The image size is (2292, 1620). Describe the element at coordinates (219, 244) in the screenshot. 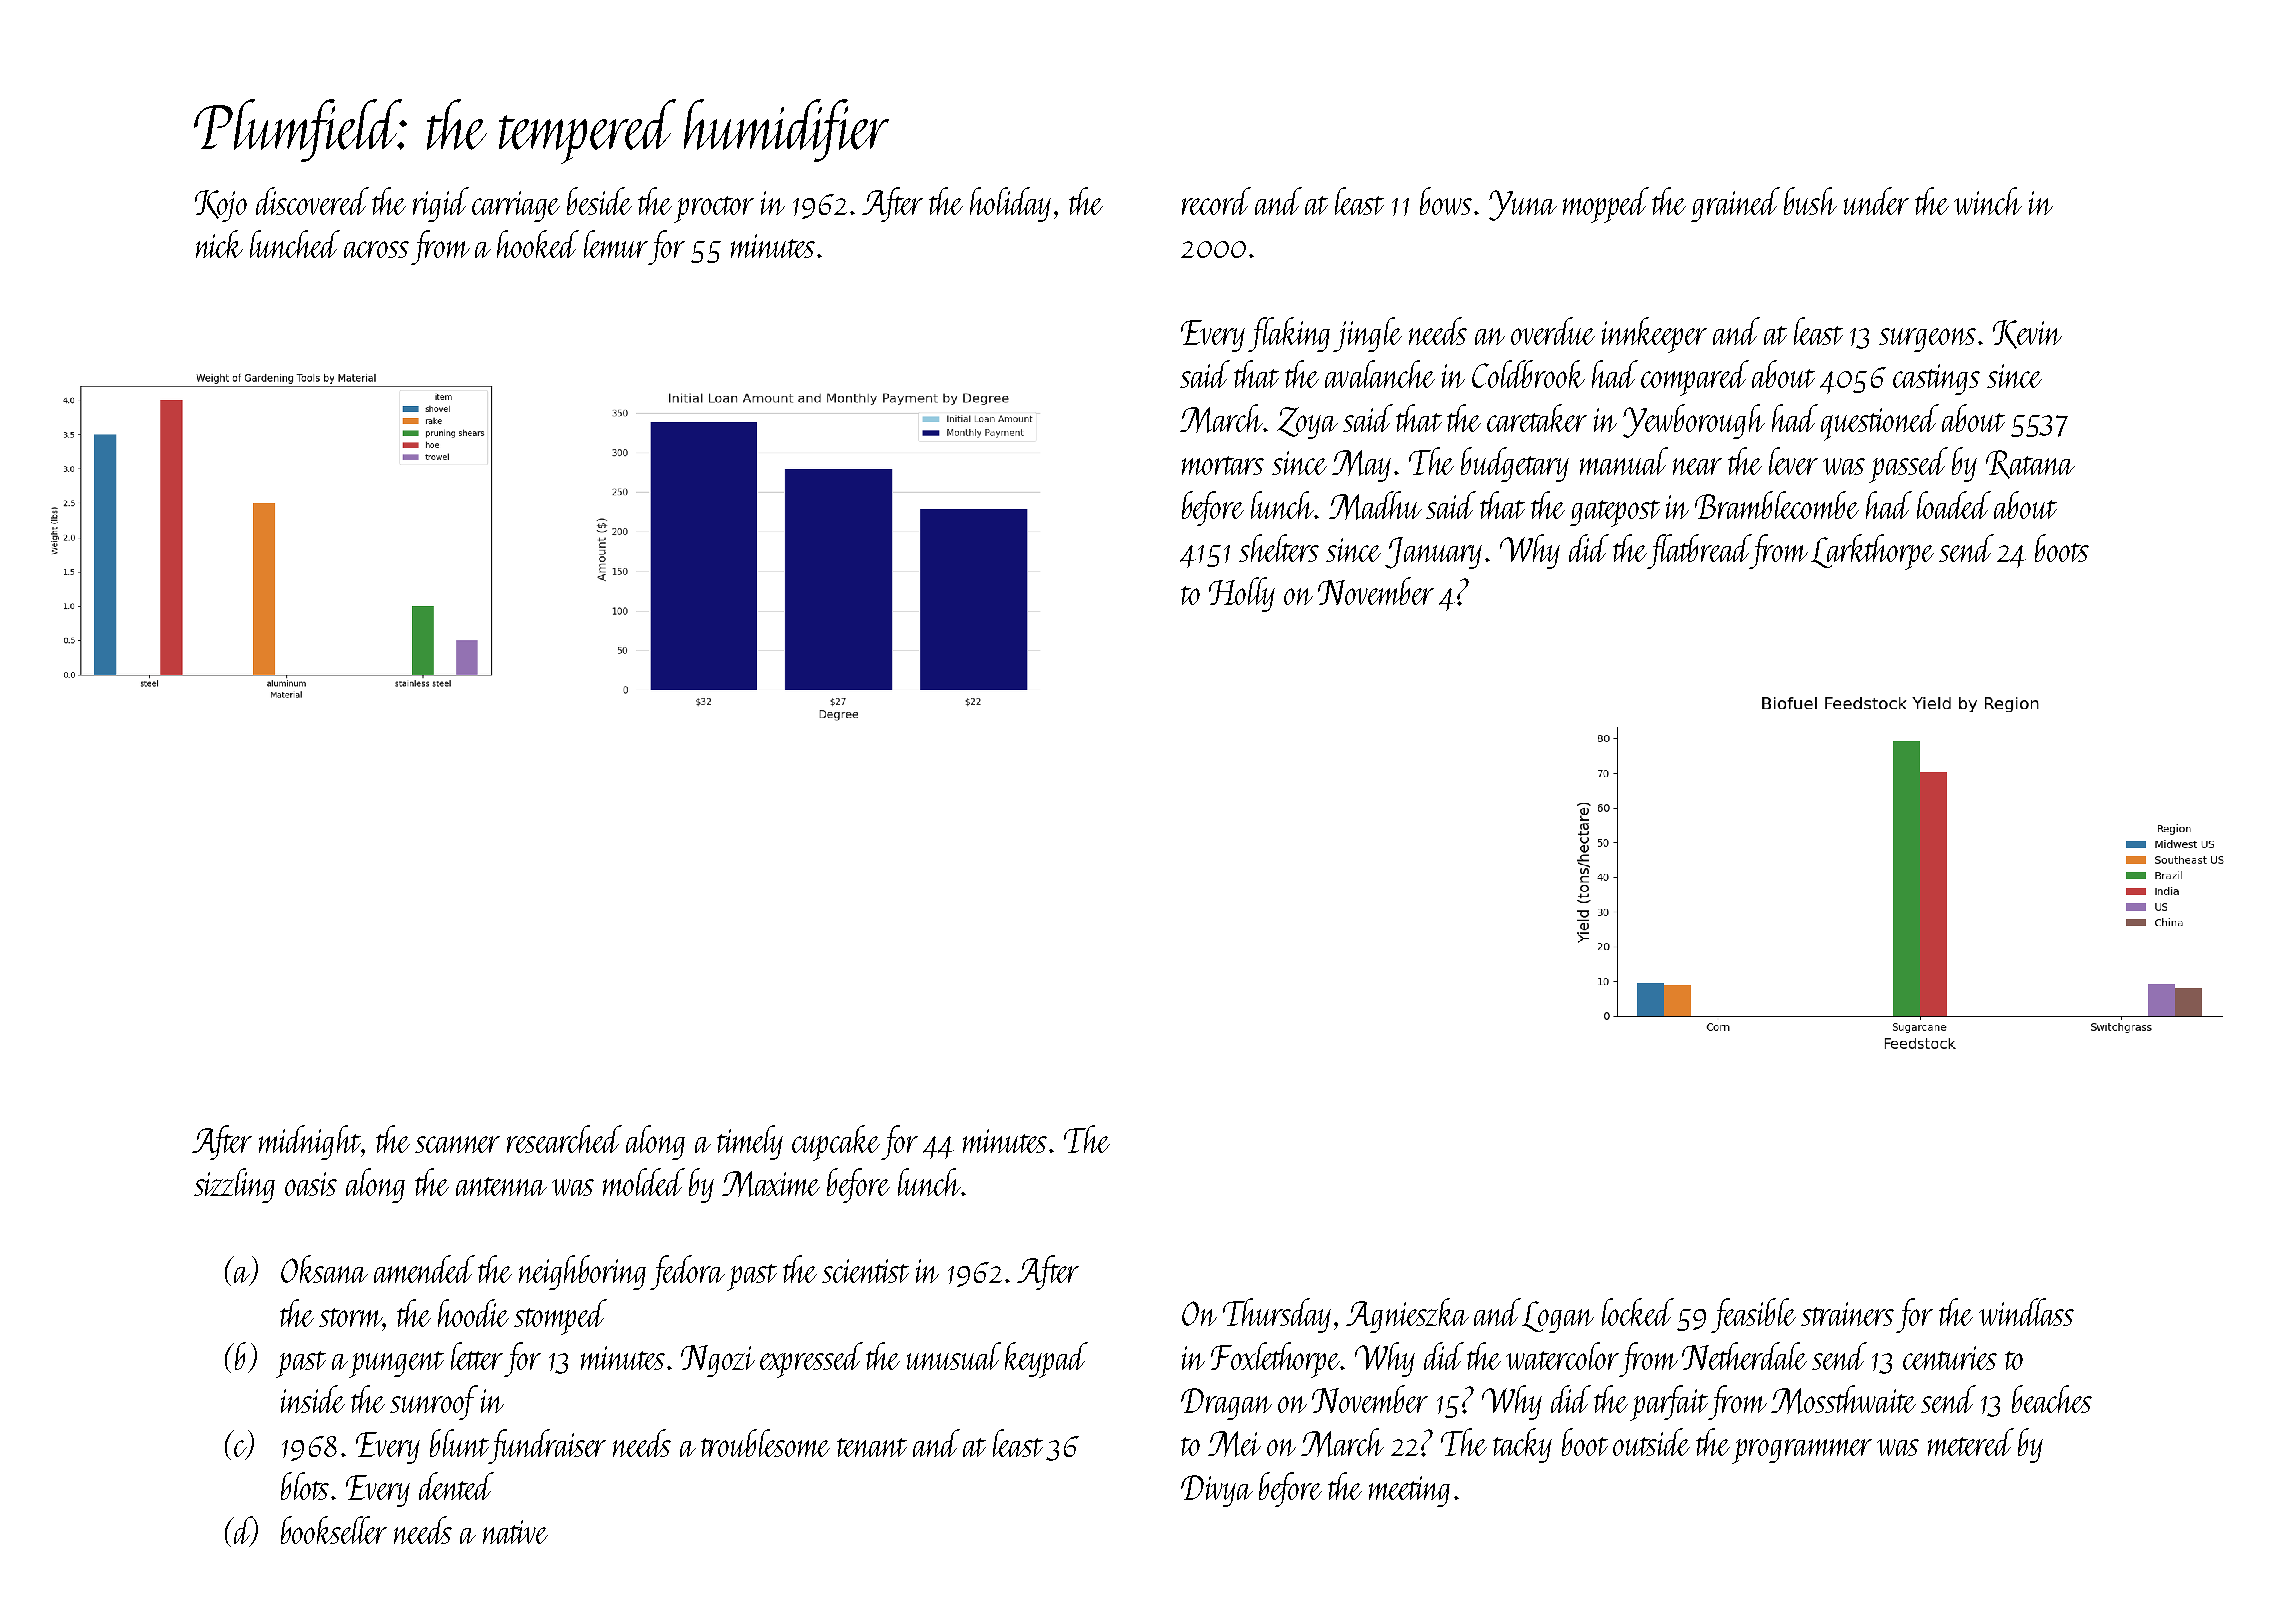

I see `nick` at that location.
